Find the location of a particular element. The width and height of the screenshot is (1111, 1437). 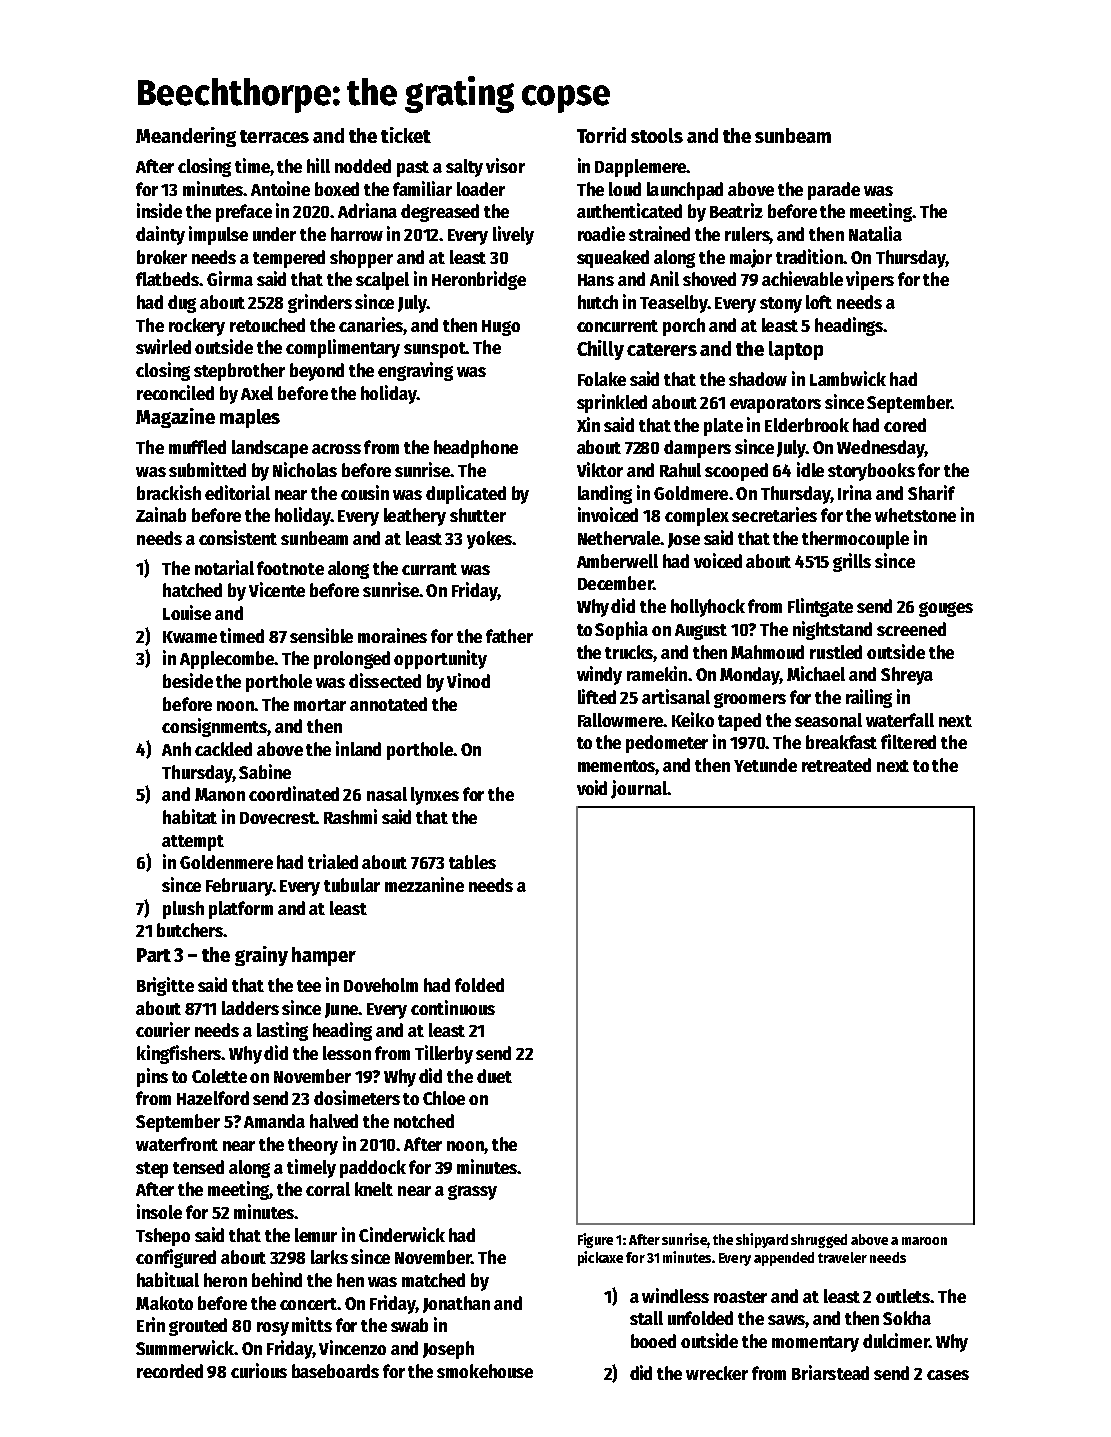

void is located at coordinates (592, 787).
